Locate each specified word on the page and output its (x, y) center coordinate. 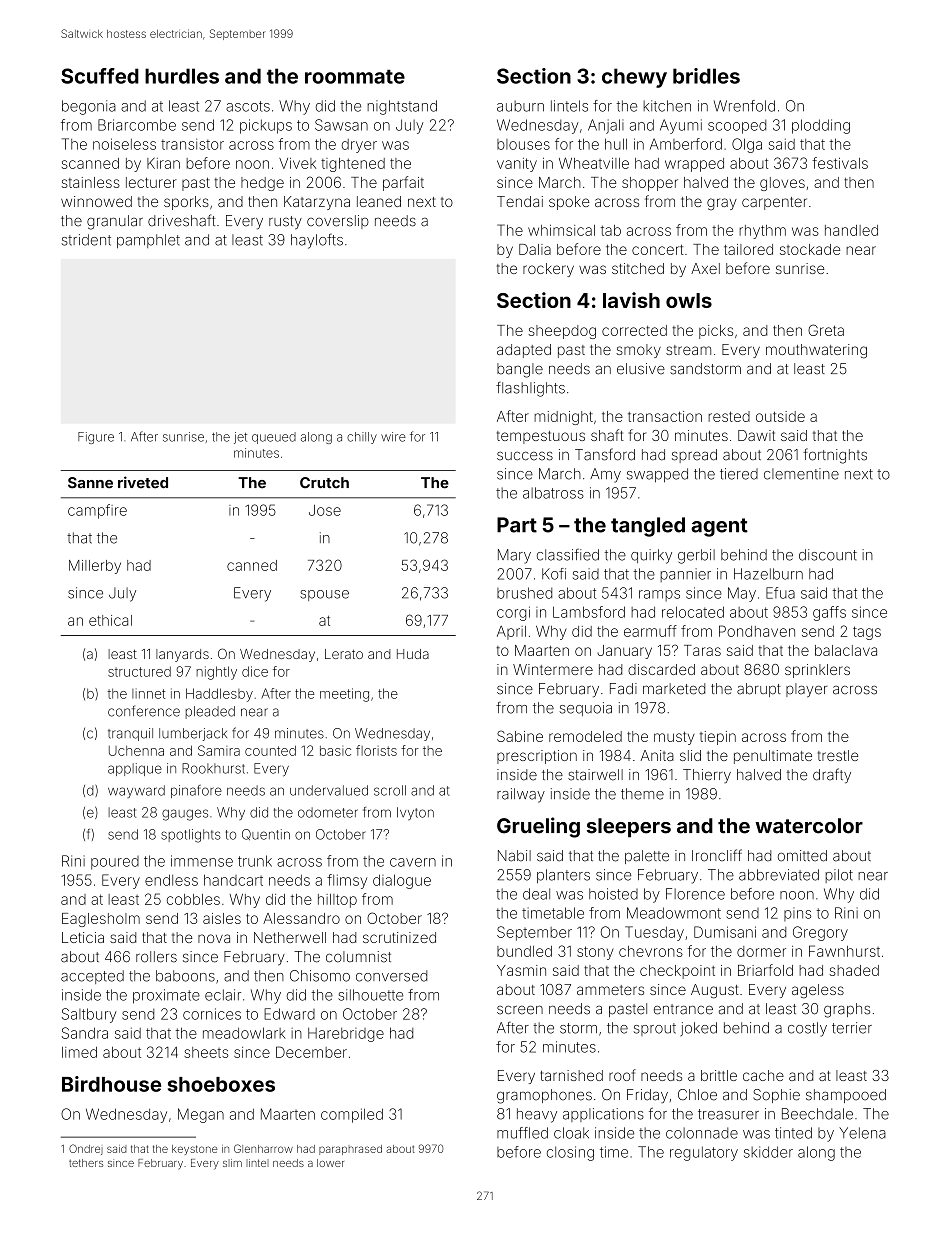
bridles (706, 76)
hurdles (182, 76)
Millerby (95, 567)
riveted (143, 482)
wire (393, 437)
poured (115, 863)
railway (521, 795)
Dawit (756, 435)
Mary (514, 556)
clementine (801, 474)
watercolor (809, 826)
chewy (634, 78)
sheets (206, 1052)
